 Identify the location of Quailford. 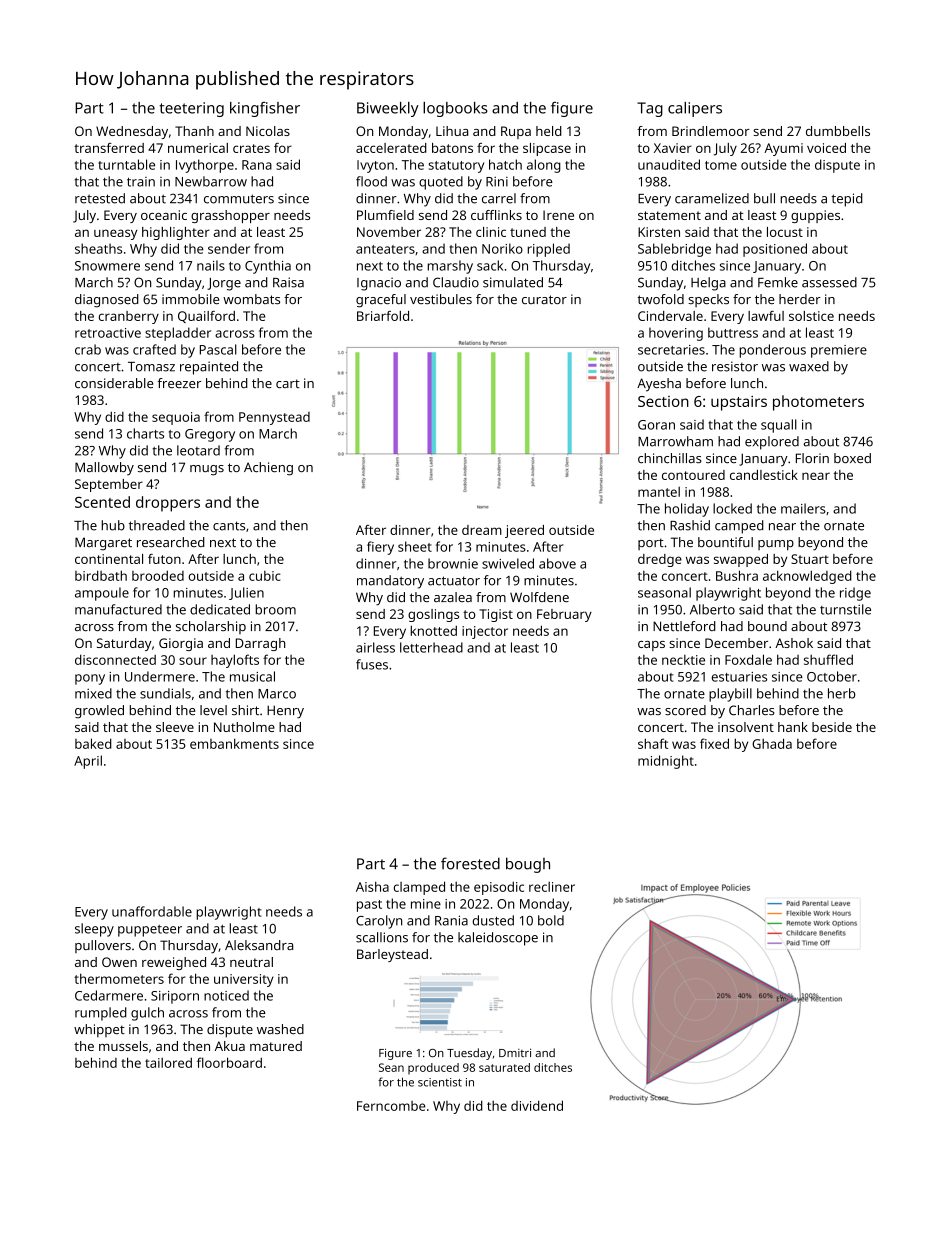
(206, 317).
